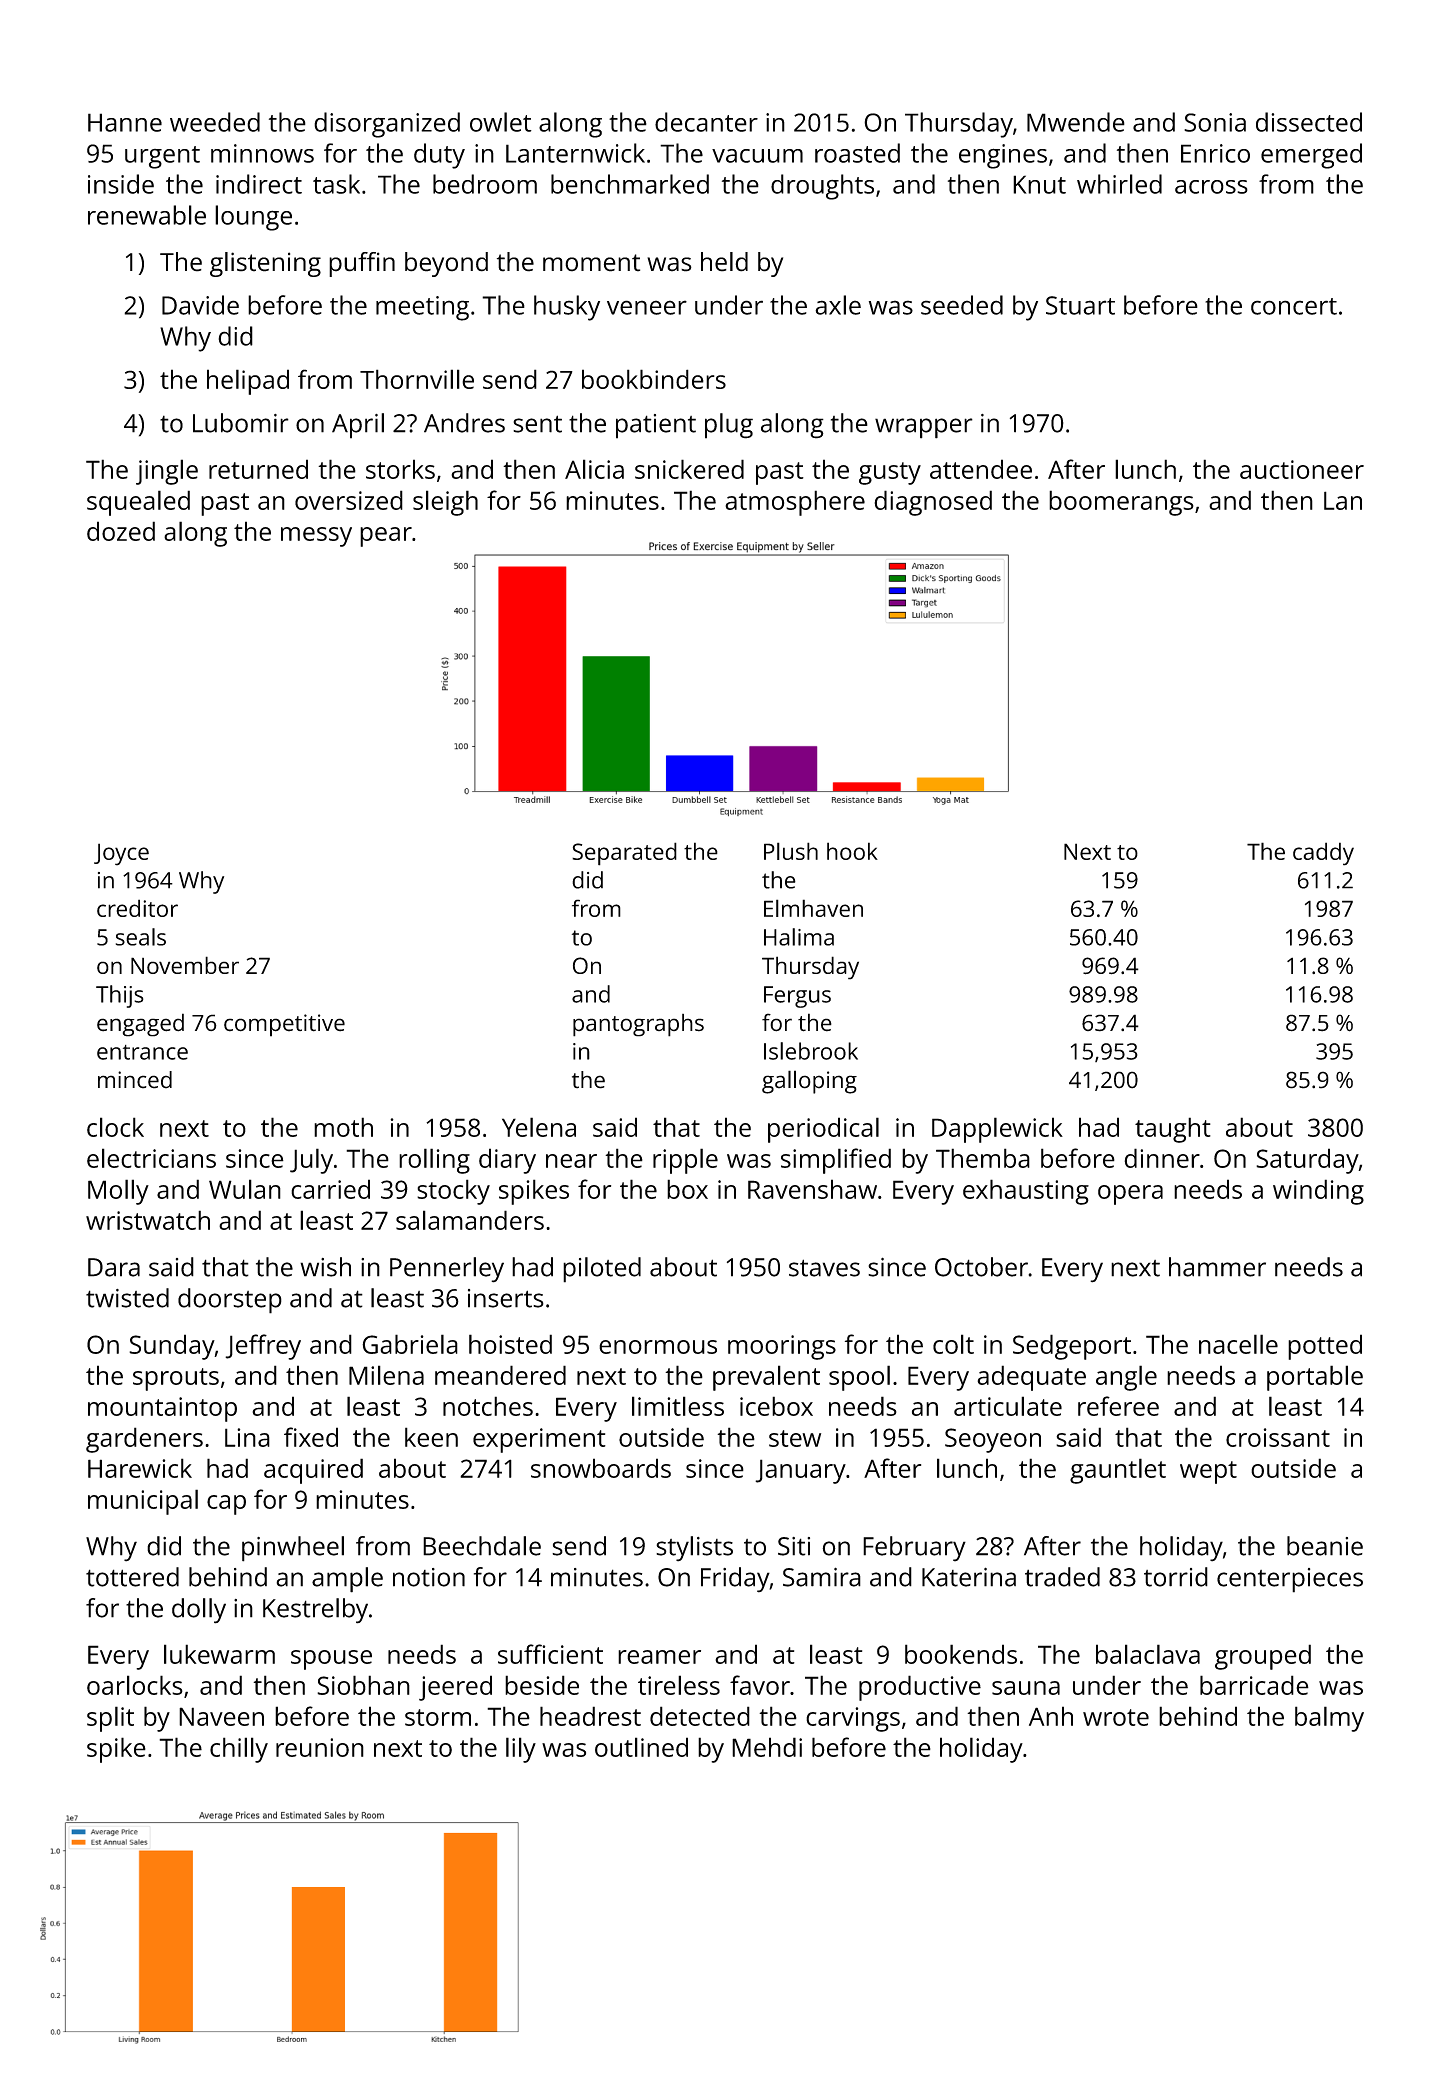 The height and width of the screenshot is (2100, 1450). Describe the element at coordinates (438, 1717) in the screenshot. I see `storm` at that location.
